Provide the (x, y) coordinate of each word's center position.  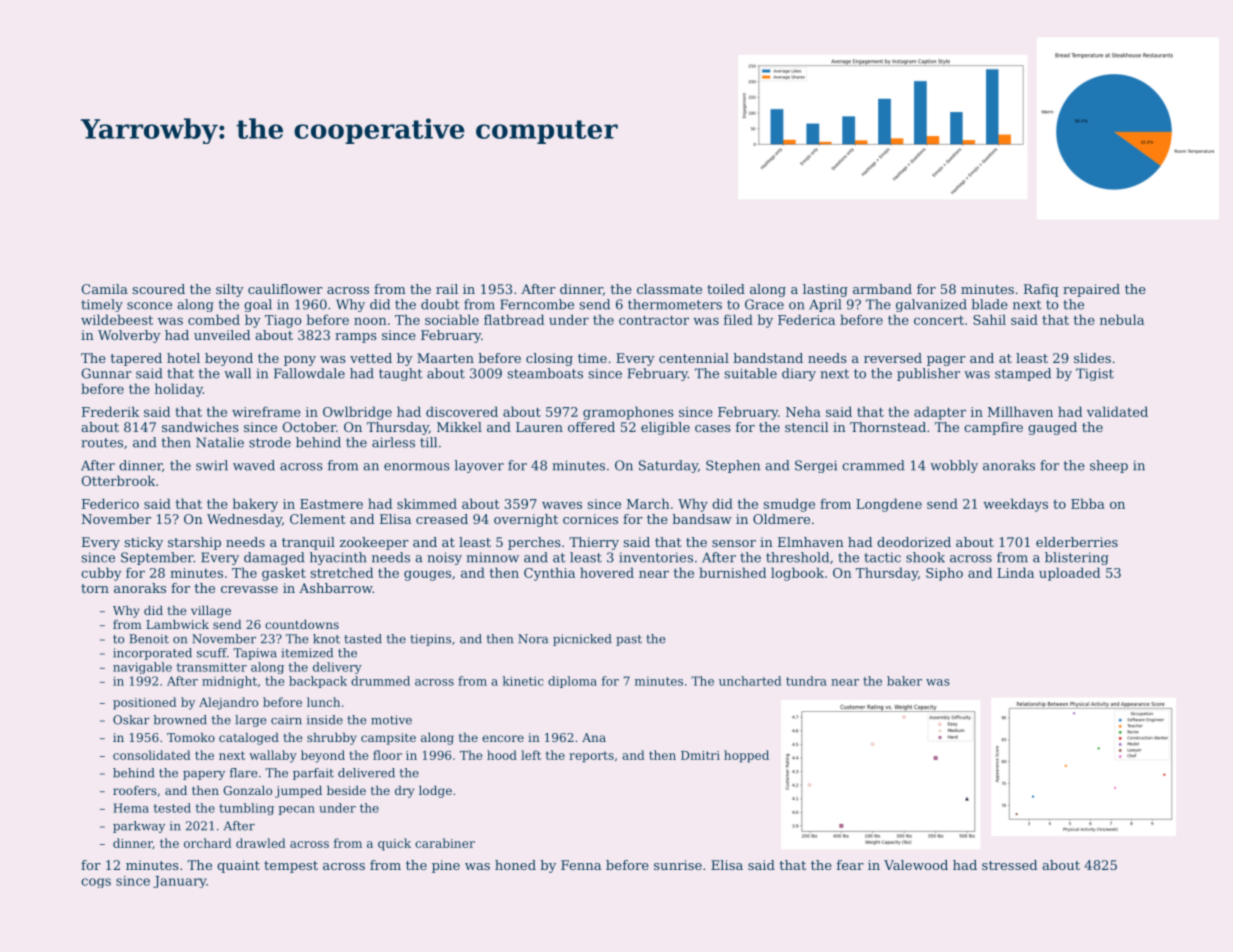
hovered (607, 572)
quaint (238, 866)
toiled (726, 289)
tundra (806, 681)
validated (1117, 411)
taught (400, 374)
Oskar (131, 720)
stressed (1009, 865)
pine (446, 866)
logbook (797, 574)
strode (270, 442)
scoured (159, 289)
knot (326, 639)
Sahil (989, 319)
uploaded (1069, 574)
